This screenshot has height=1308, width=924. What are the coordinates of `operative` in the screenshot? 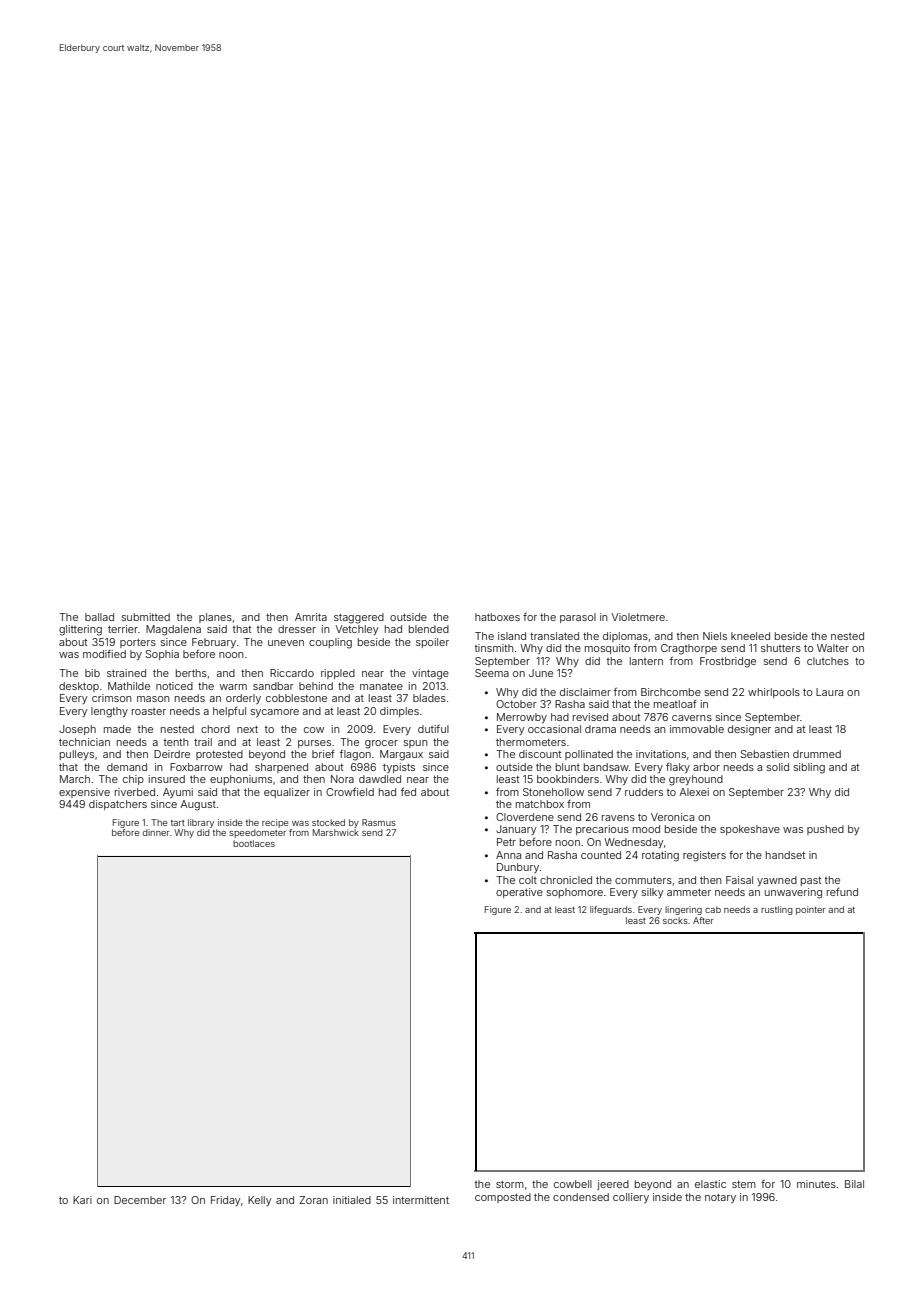 It's located at (519, 893).
